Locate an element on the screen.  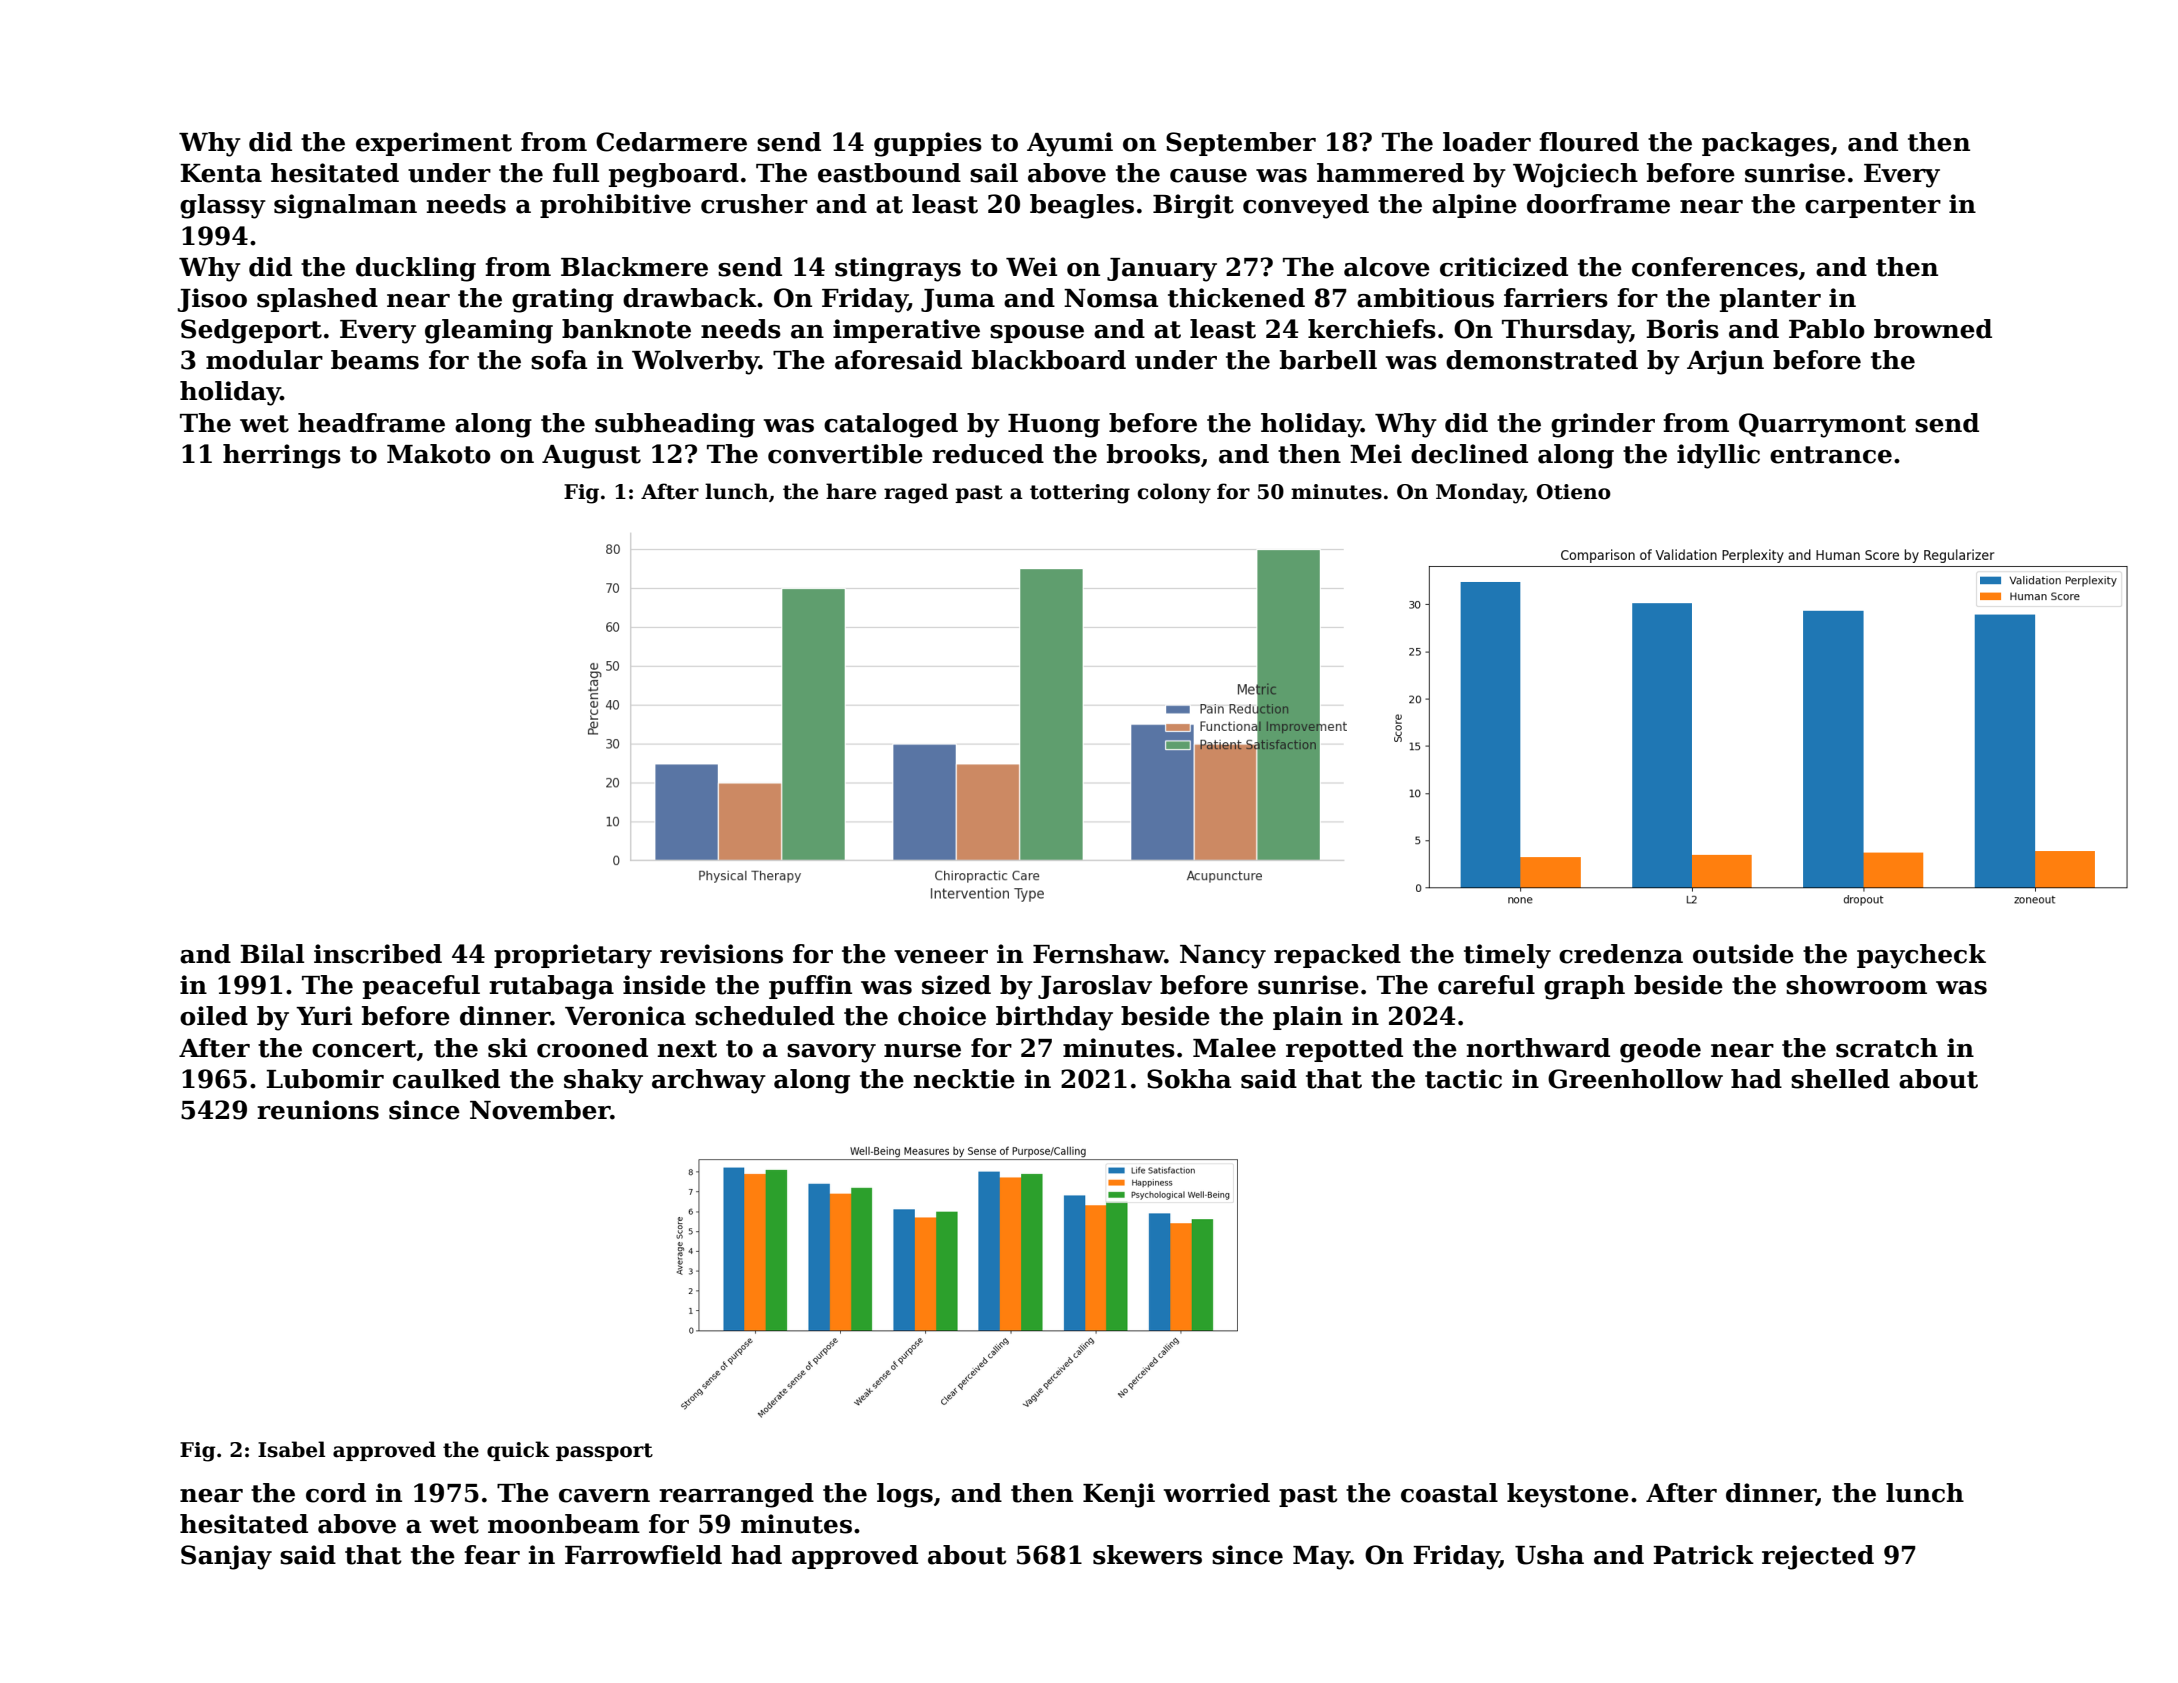
inscribed is located at coordinates (378, 954).
